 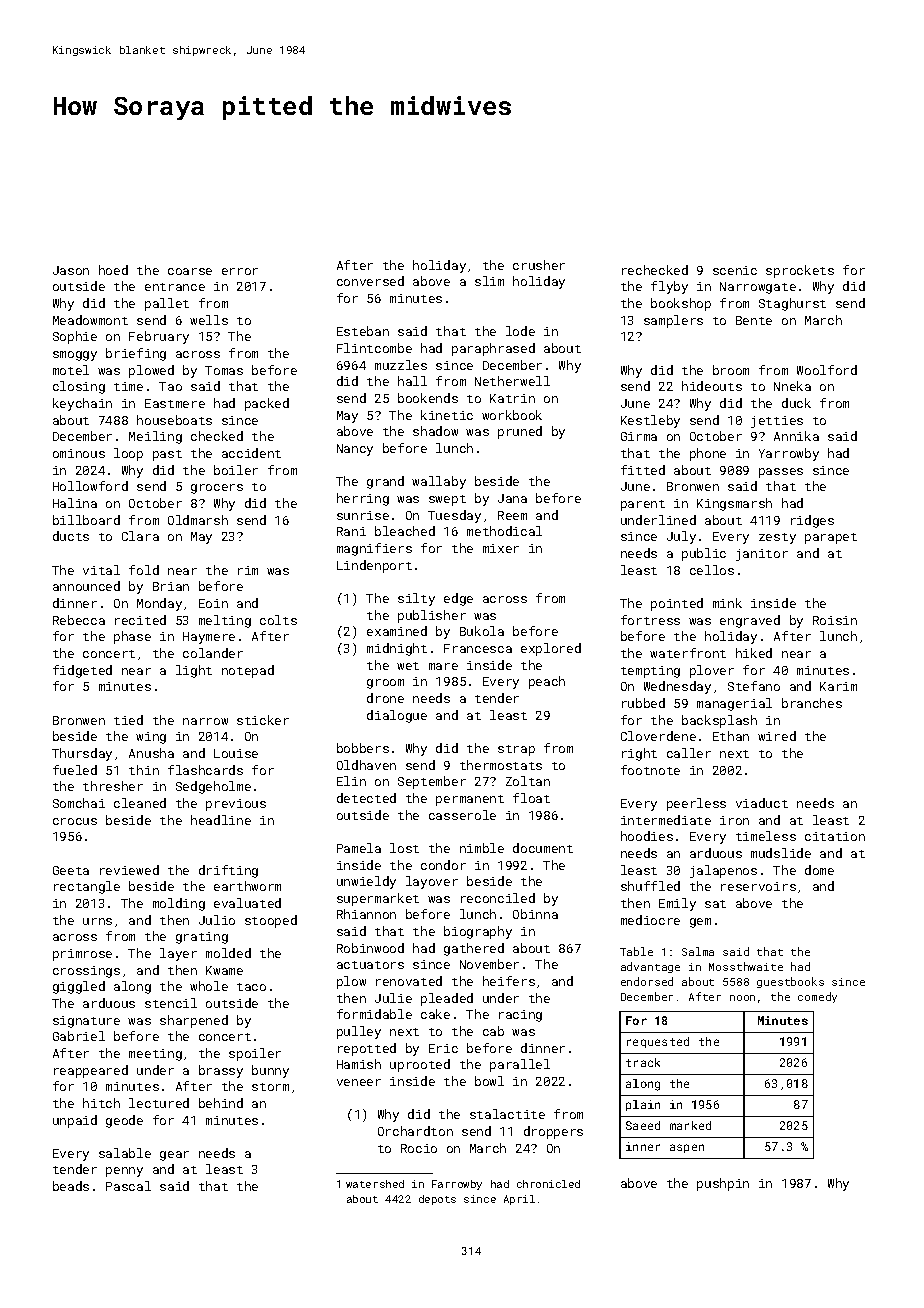 What do you see at coordinates (817, 997) in the screenshot?
I see `comedy` at bounding box center [817, 997].
